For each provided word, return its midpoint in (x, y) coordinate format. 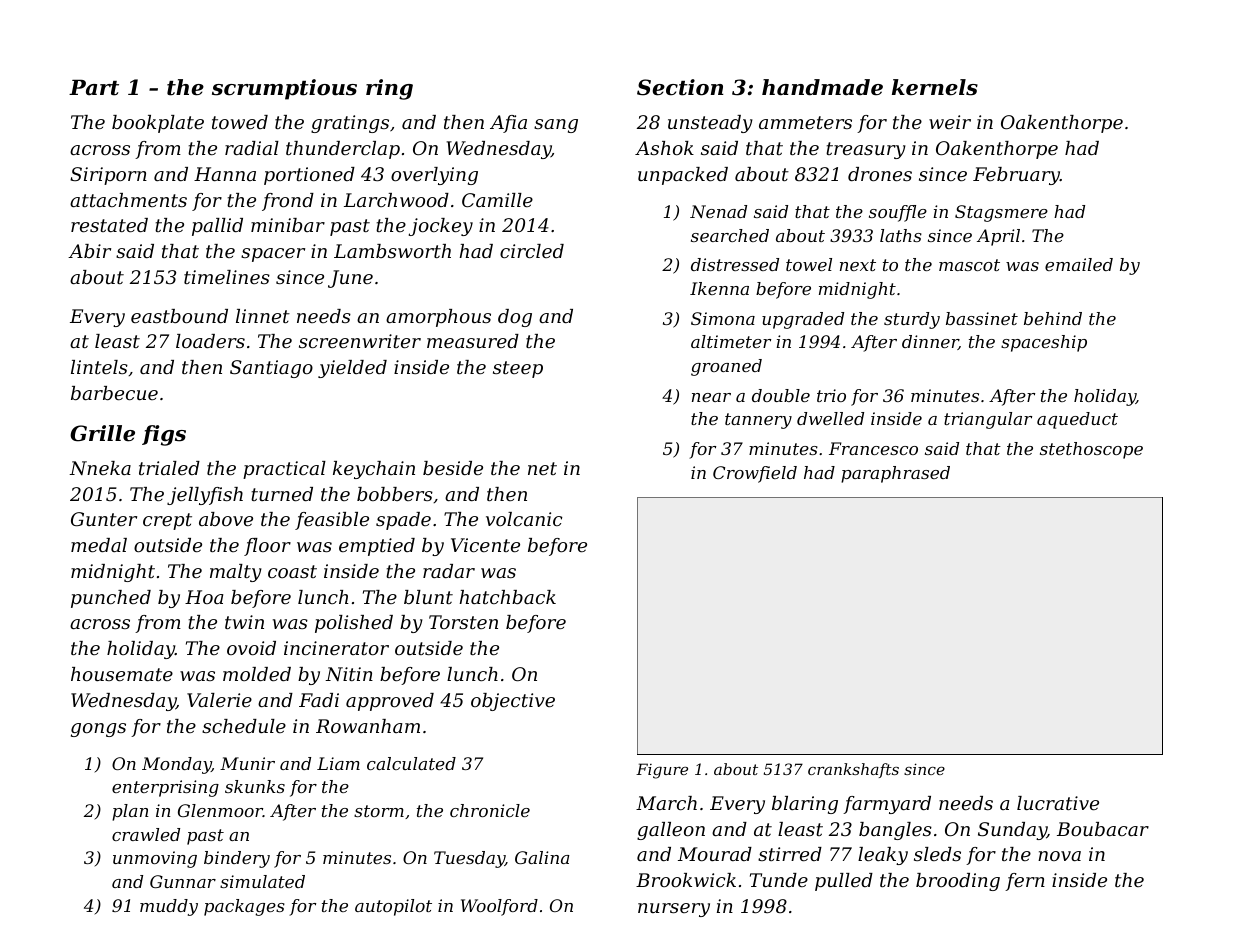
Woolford (499, 907)
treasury (866, 150)
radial (252, 148)
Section (680, 87)
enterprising (165, 788)
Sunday (1012, 831)
